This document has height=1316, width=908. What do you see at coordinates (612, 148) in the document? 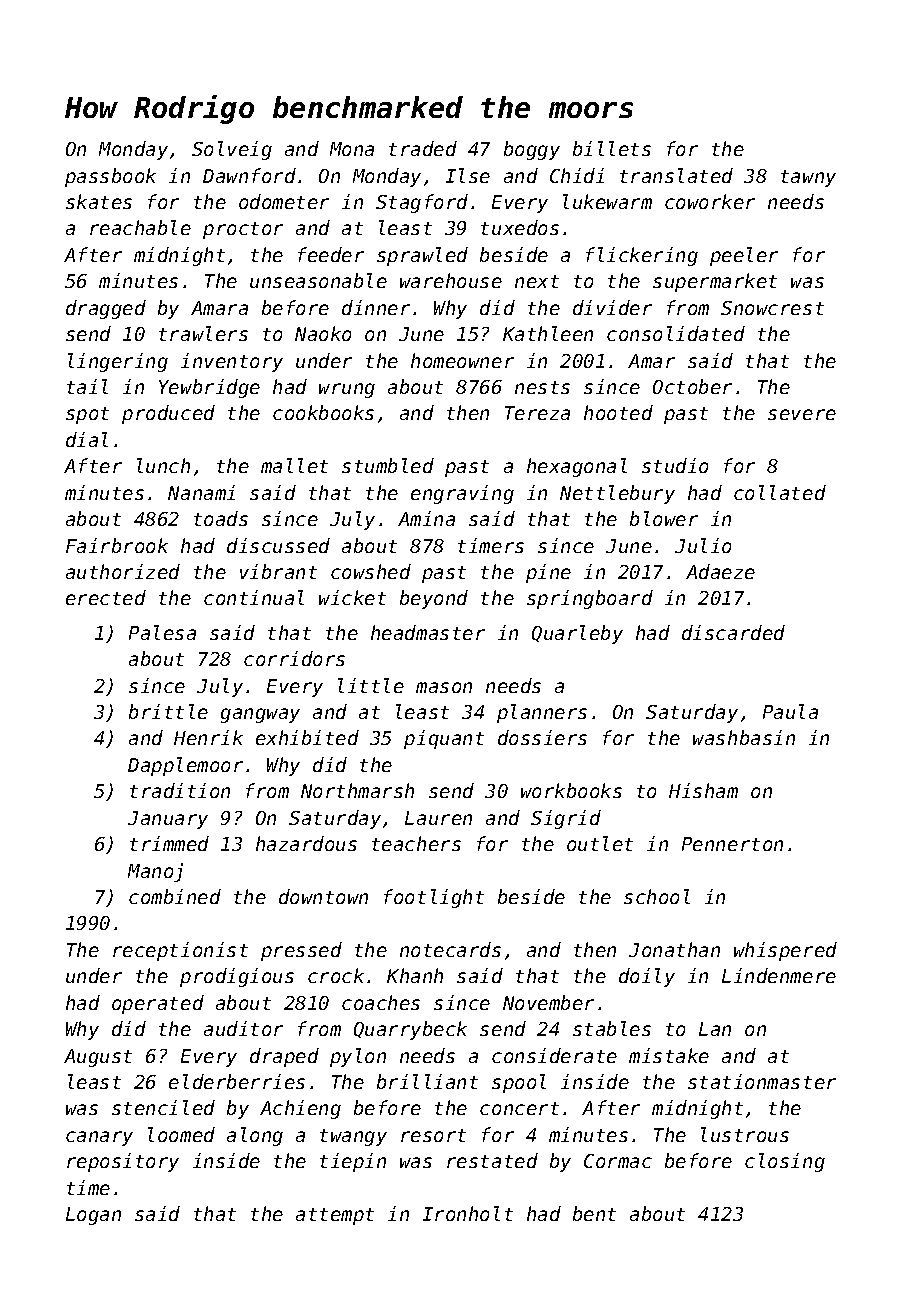
I see `billets` at bounding box center [612, 148].
